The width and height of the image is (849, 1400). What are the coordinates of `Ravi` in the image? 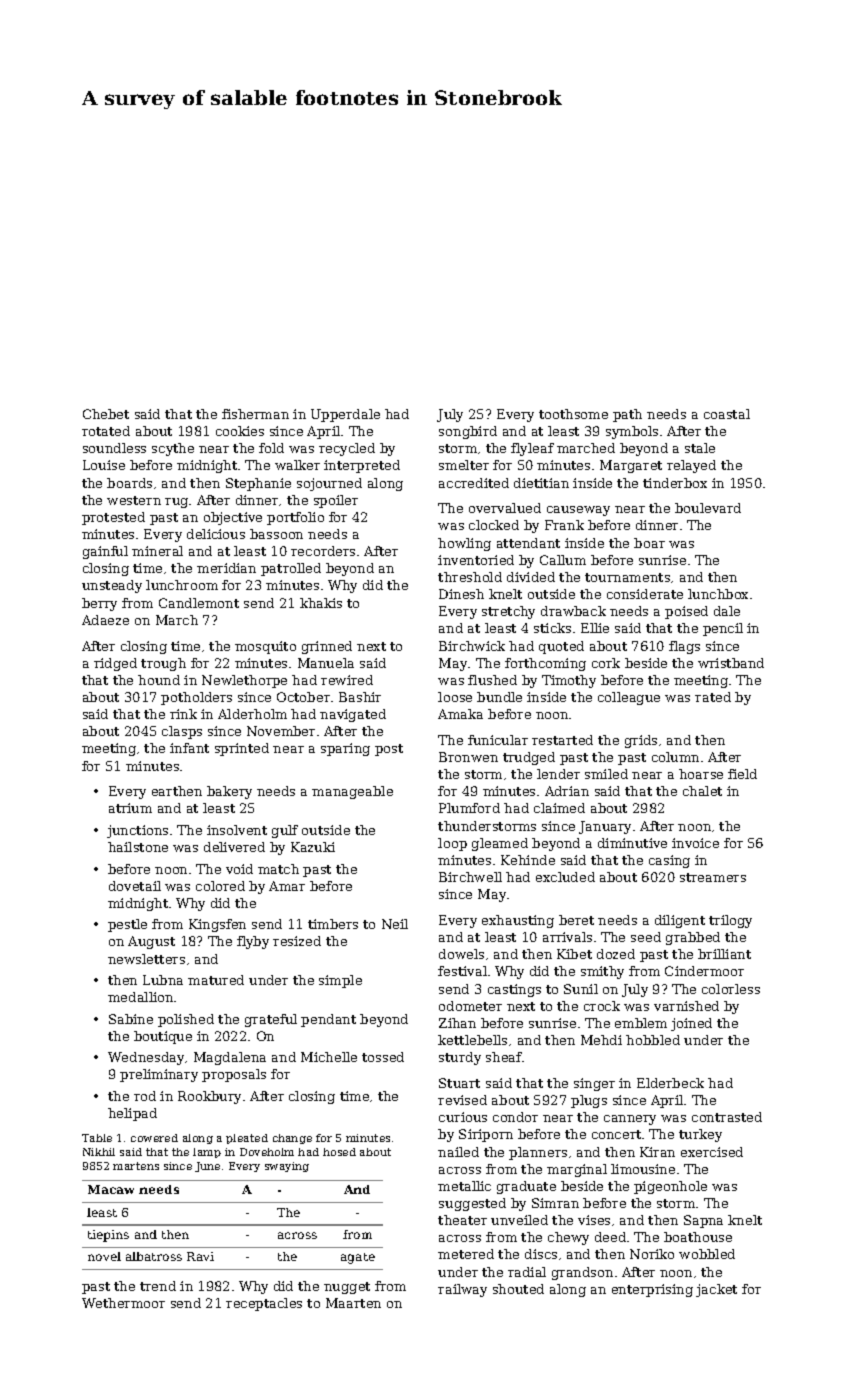 It's located at (200, 1256).
